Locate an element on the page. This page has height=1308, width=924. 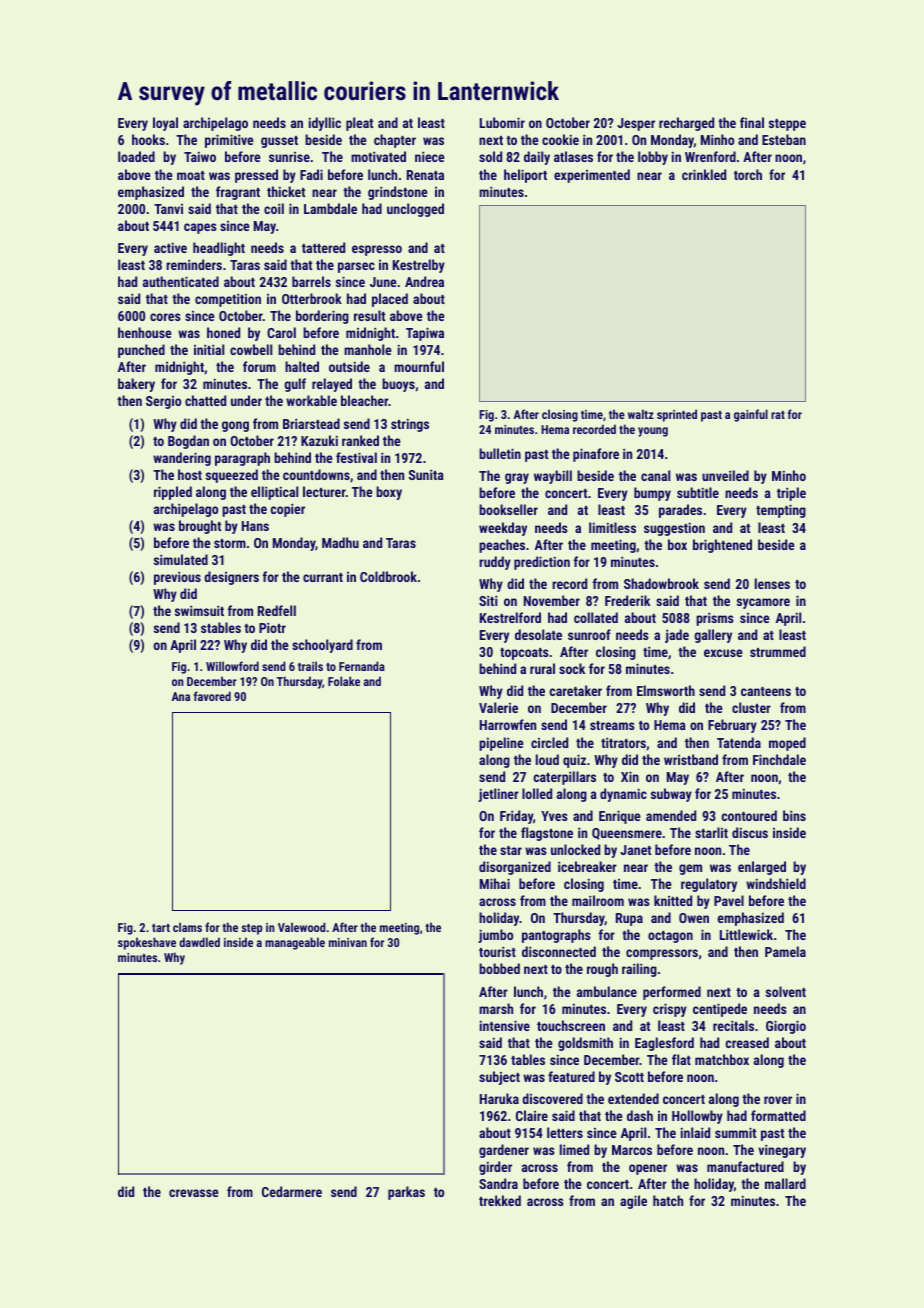
loyal is located at coordinates (165, 124).
